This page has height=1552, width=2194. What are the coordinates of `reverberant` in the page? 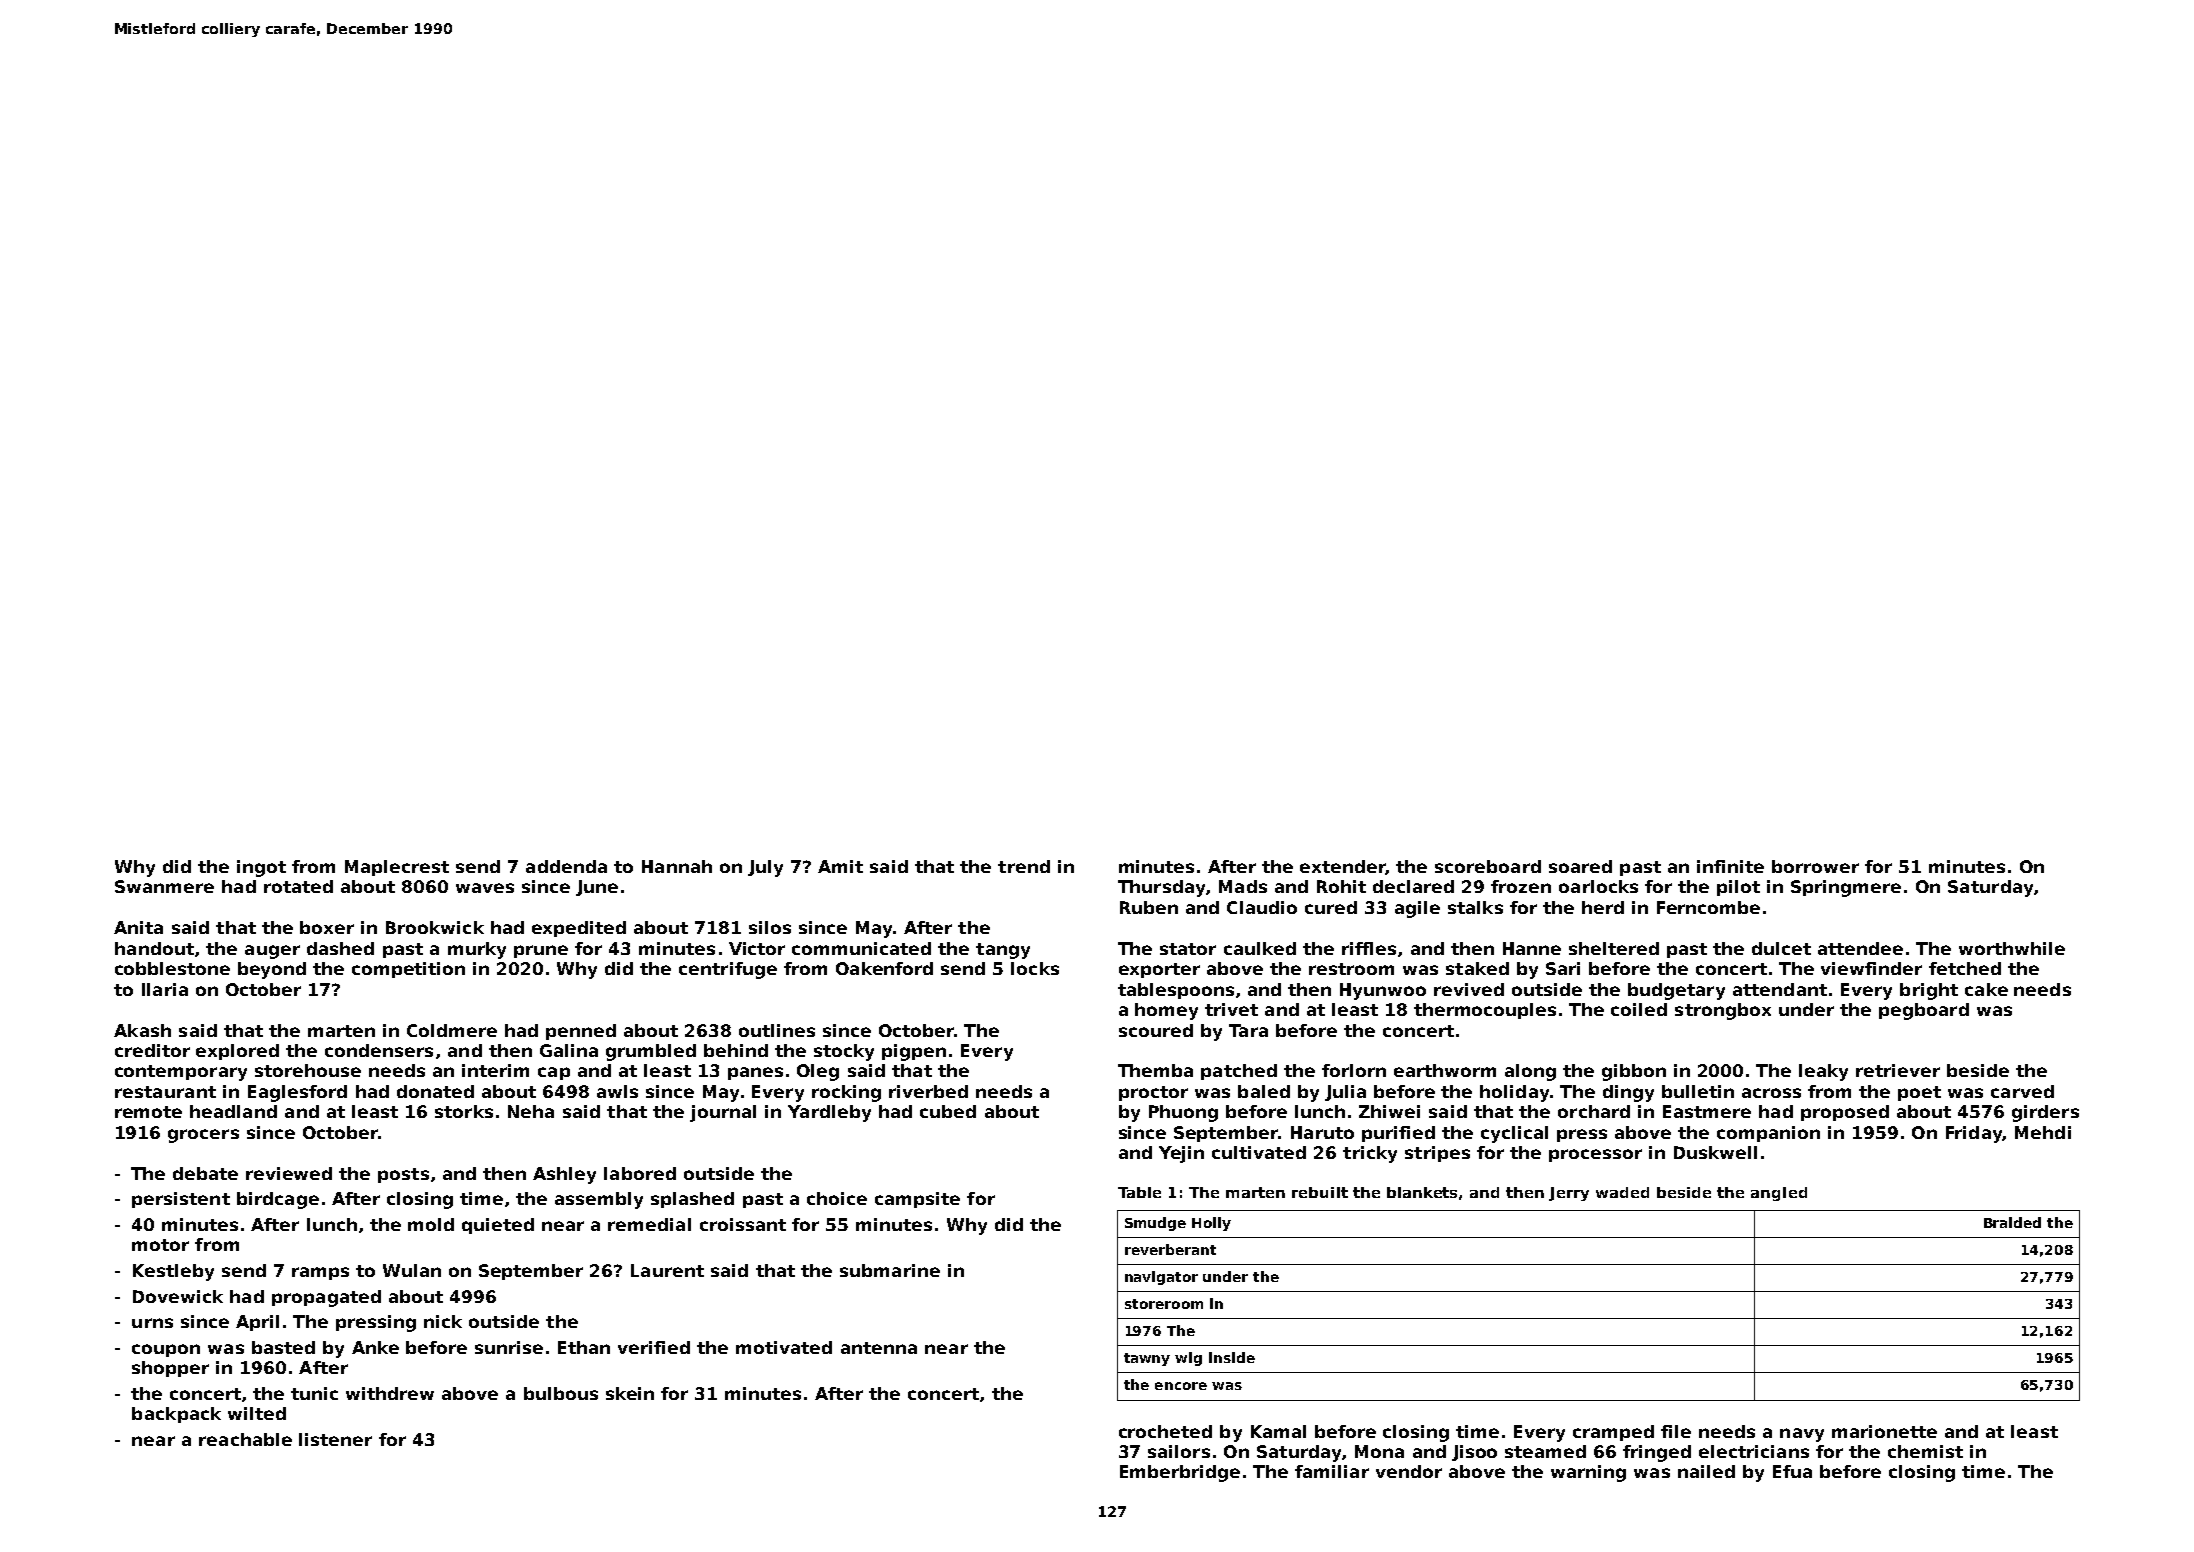 It's located at (1170, 1249).
